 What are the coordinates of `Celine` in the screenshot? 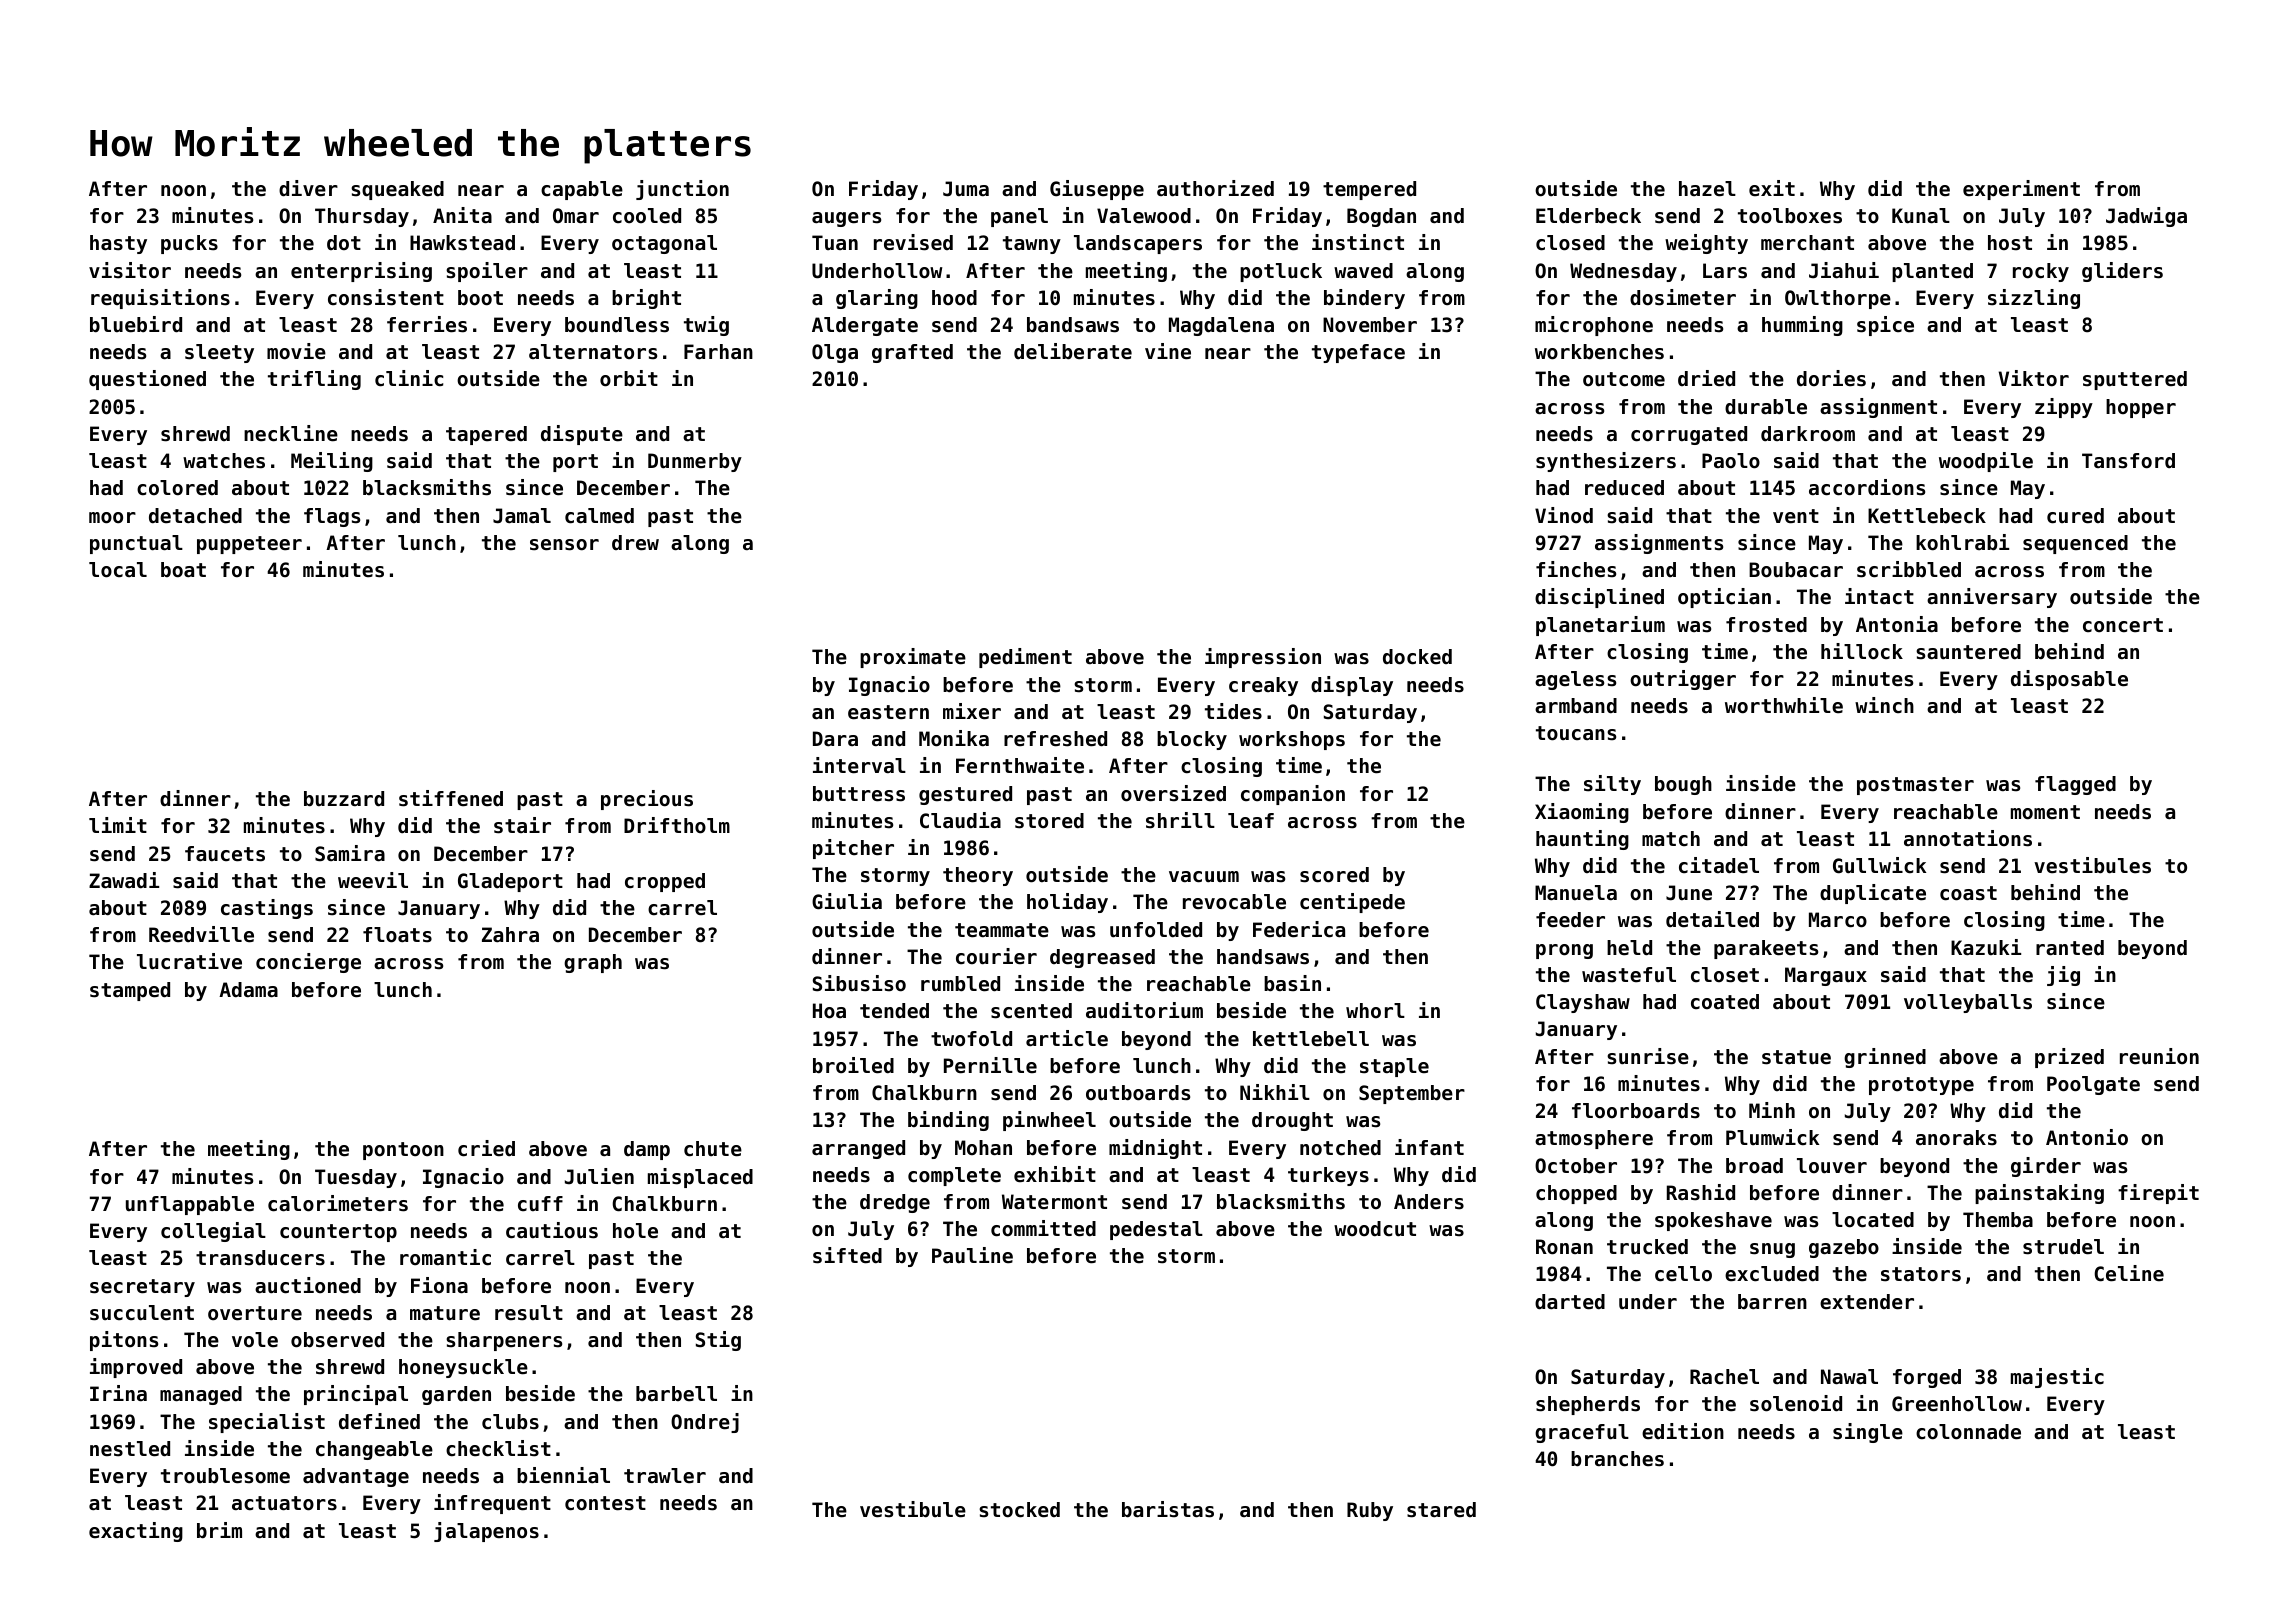 It's located at (2129, 1273).
